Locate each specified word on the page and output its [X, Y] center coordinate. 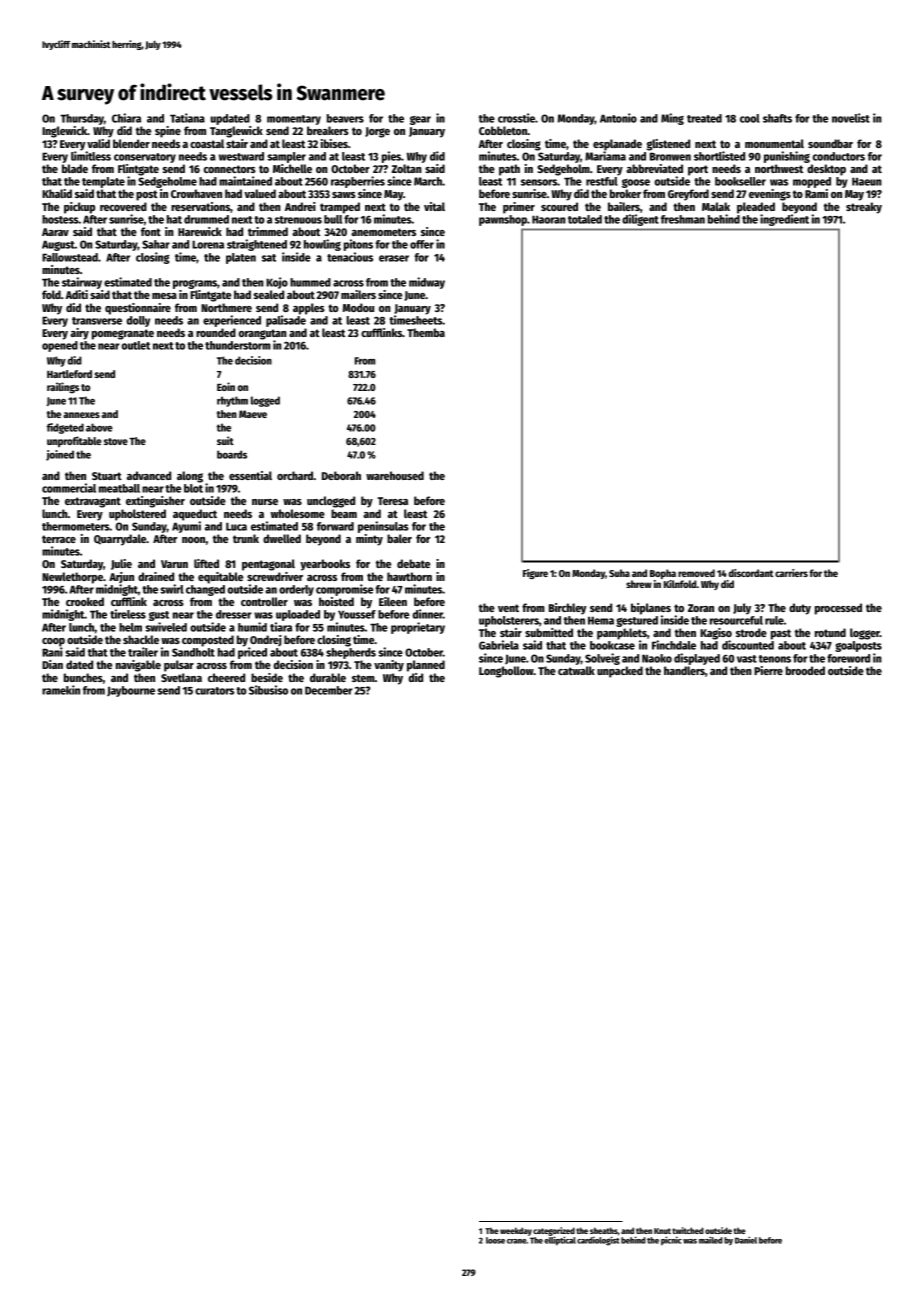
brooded [805, 670]
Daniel [746, 1240]
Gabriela [499, 645]
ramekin [61, 690]
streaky [864, 208]
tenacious [350, 257]
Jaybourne [131, 691]
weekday [516, 1231]
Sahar [156, 244]
